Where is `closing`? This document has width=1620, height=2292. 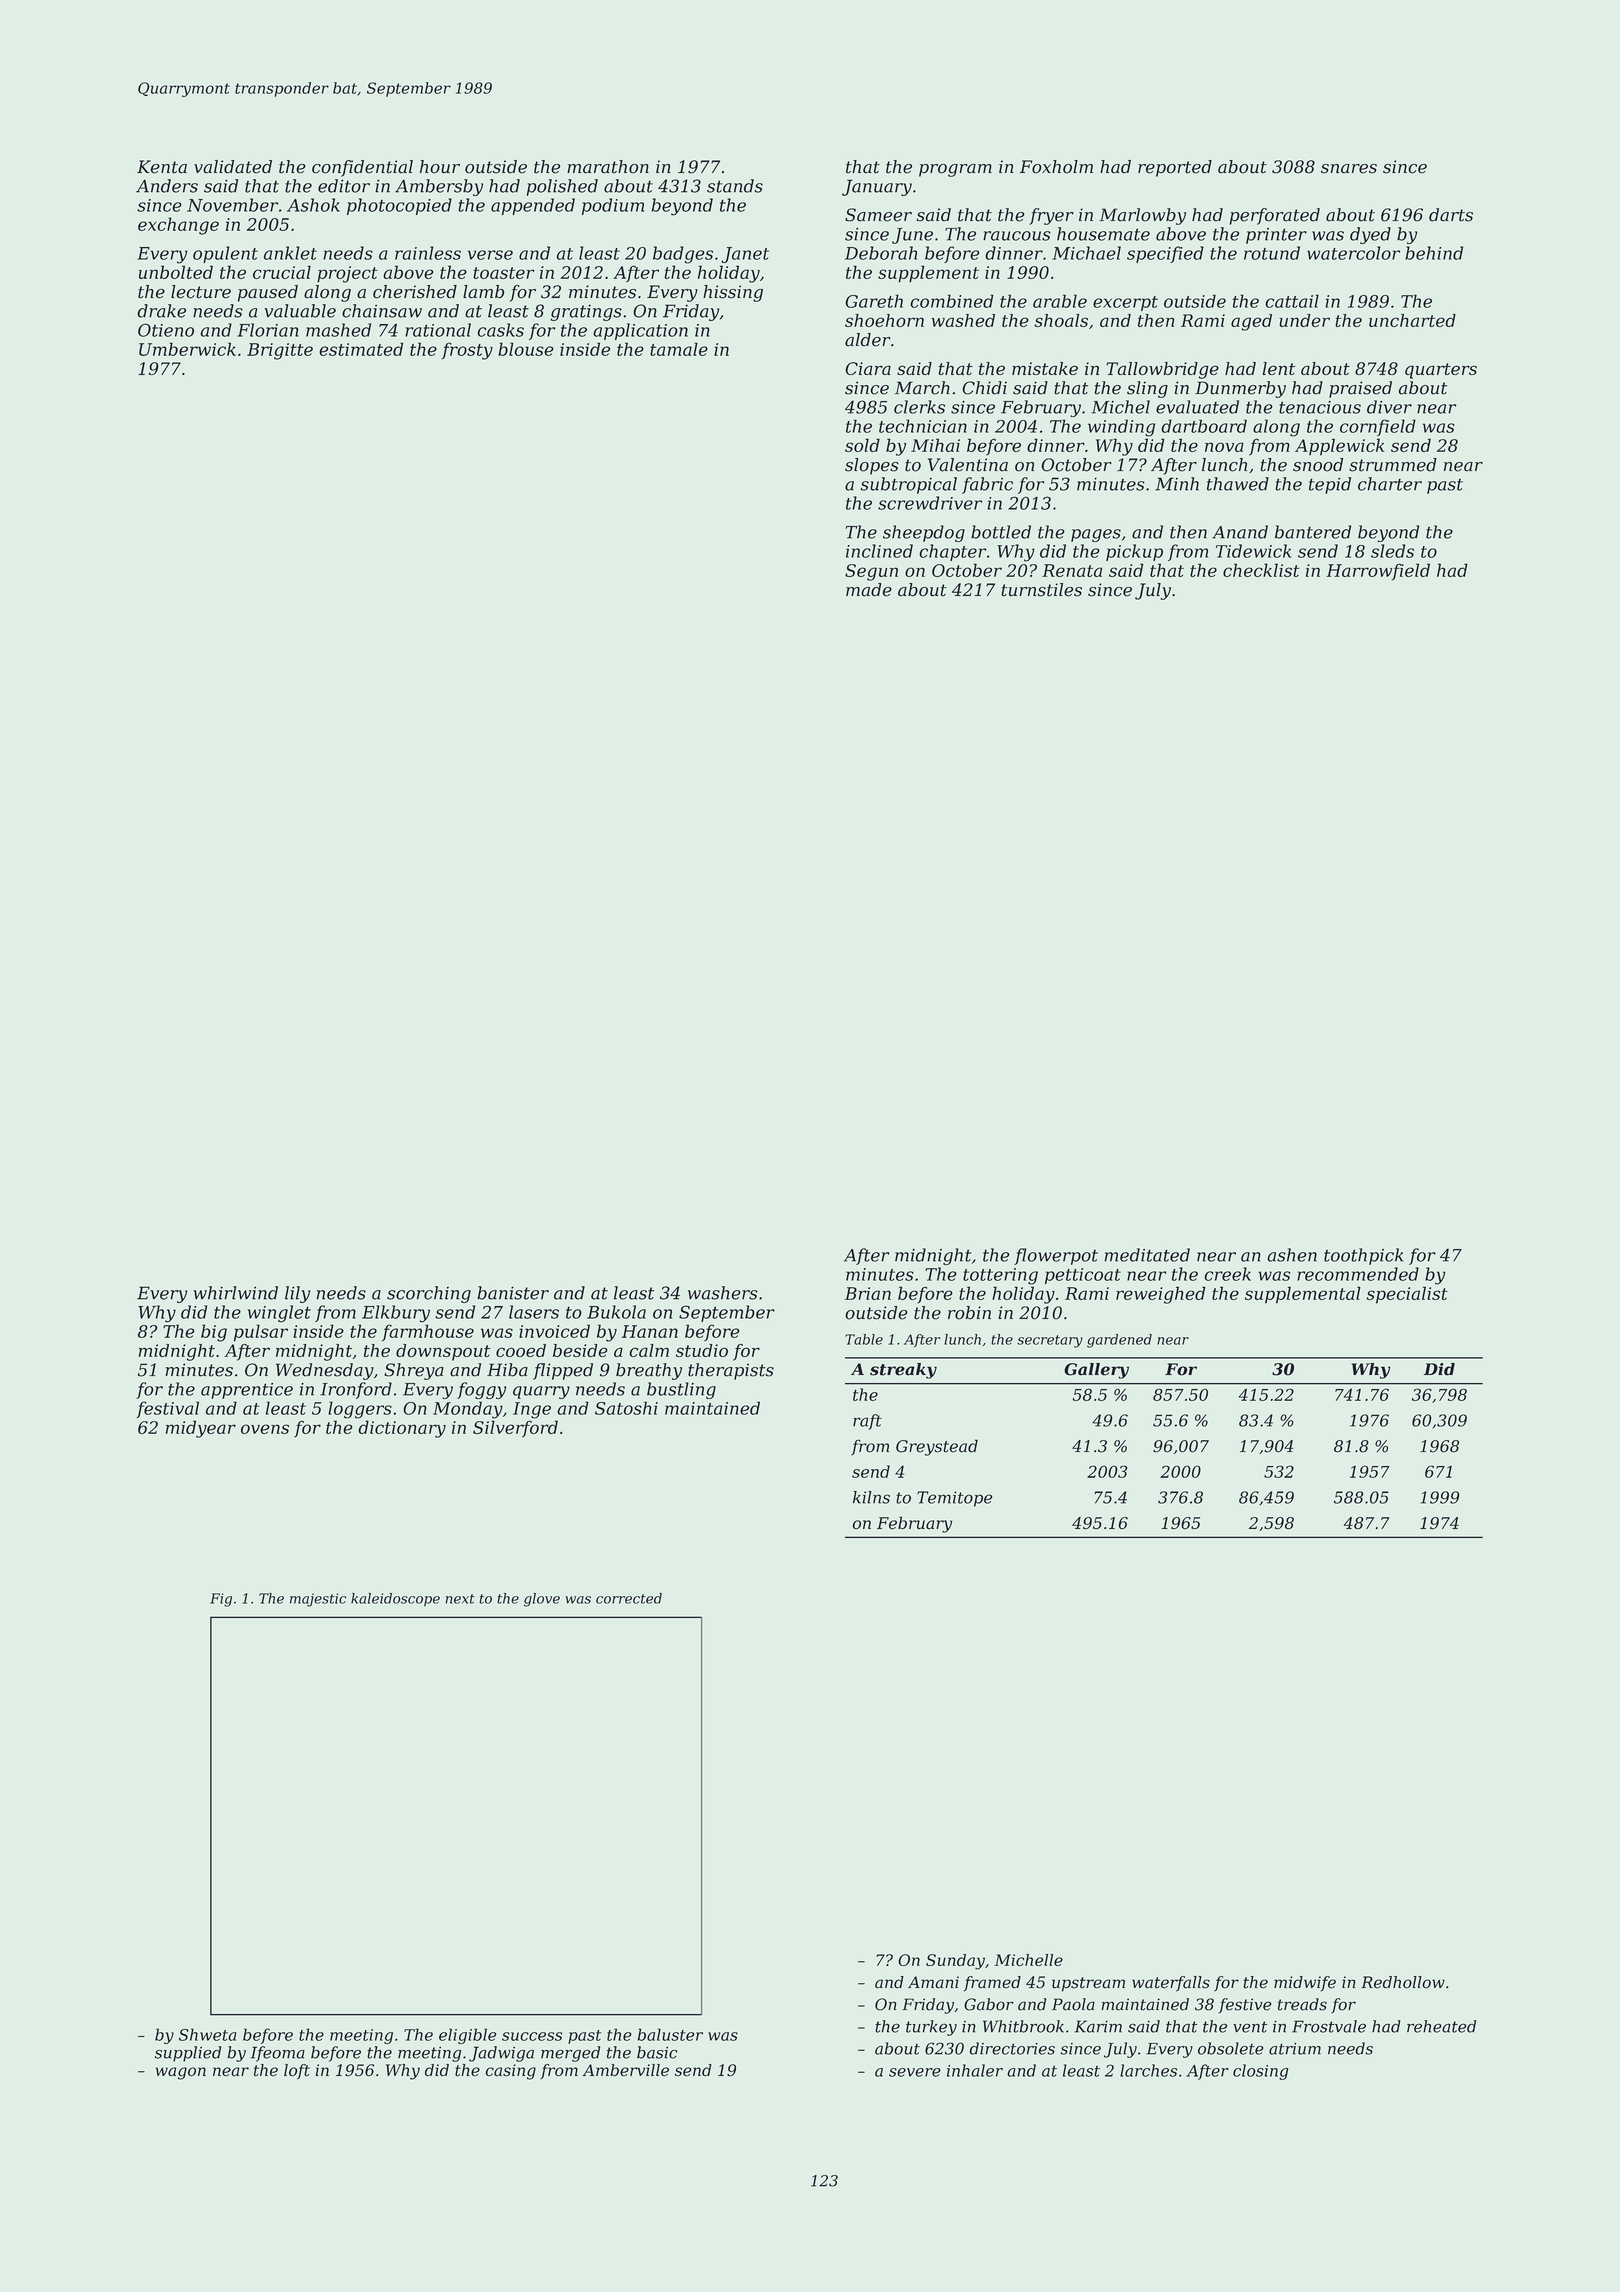
closing is located at coordinates (1260, 2072).
